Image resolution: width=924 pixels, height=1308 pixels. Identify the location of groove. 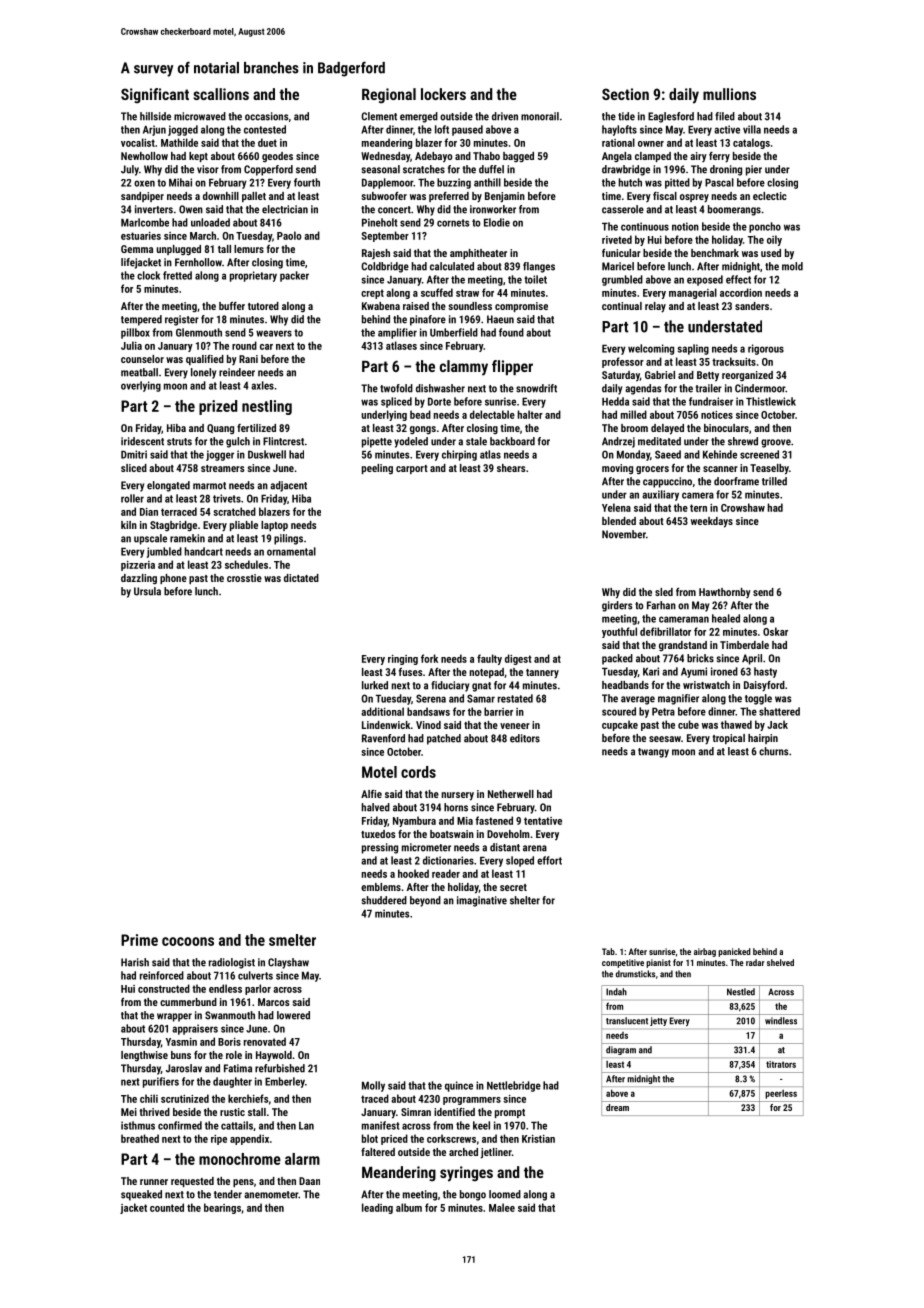
(776, 443).
